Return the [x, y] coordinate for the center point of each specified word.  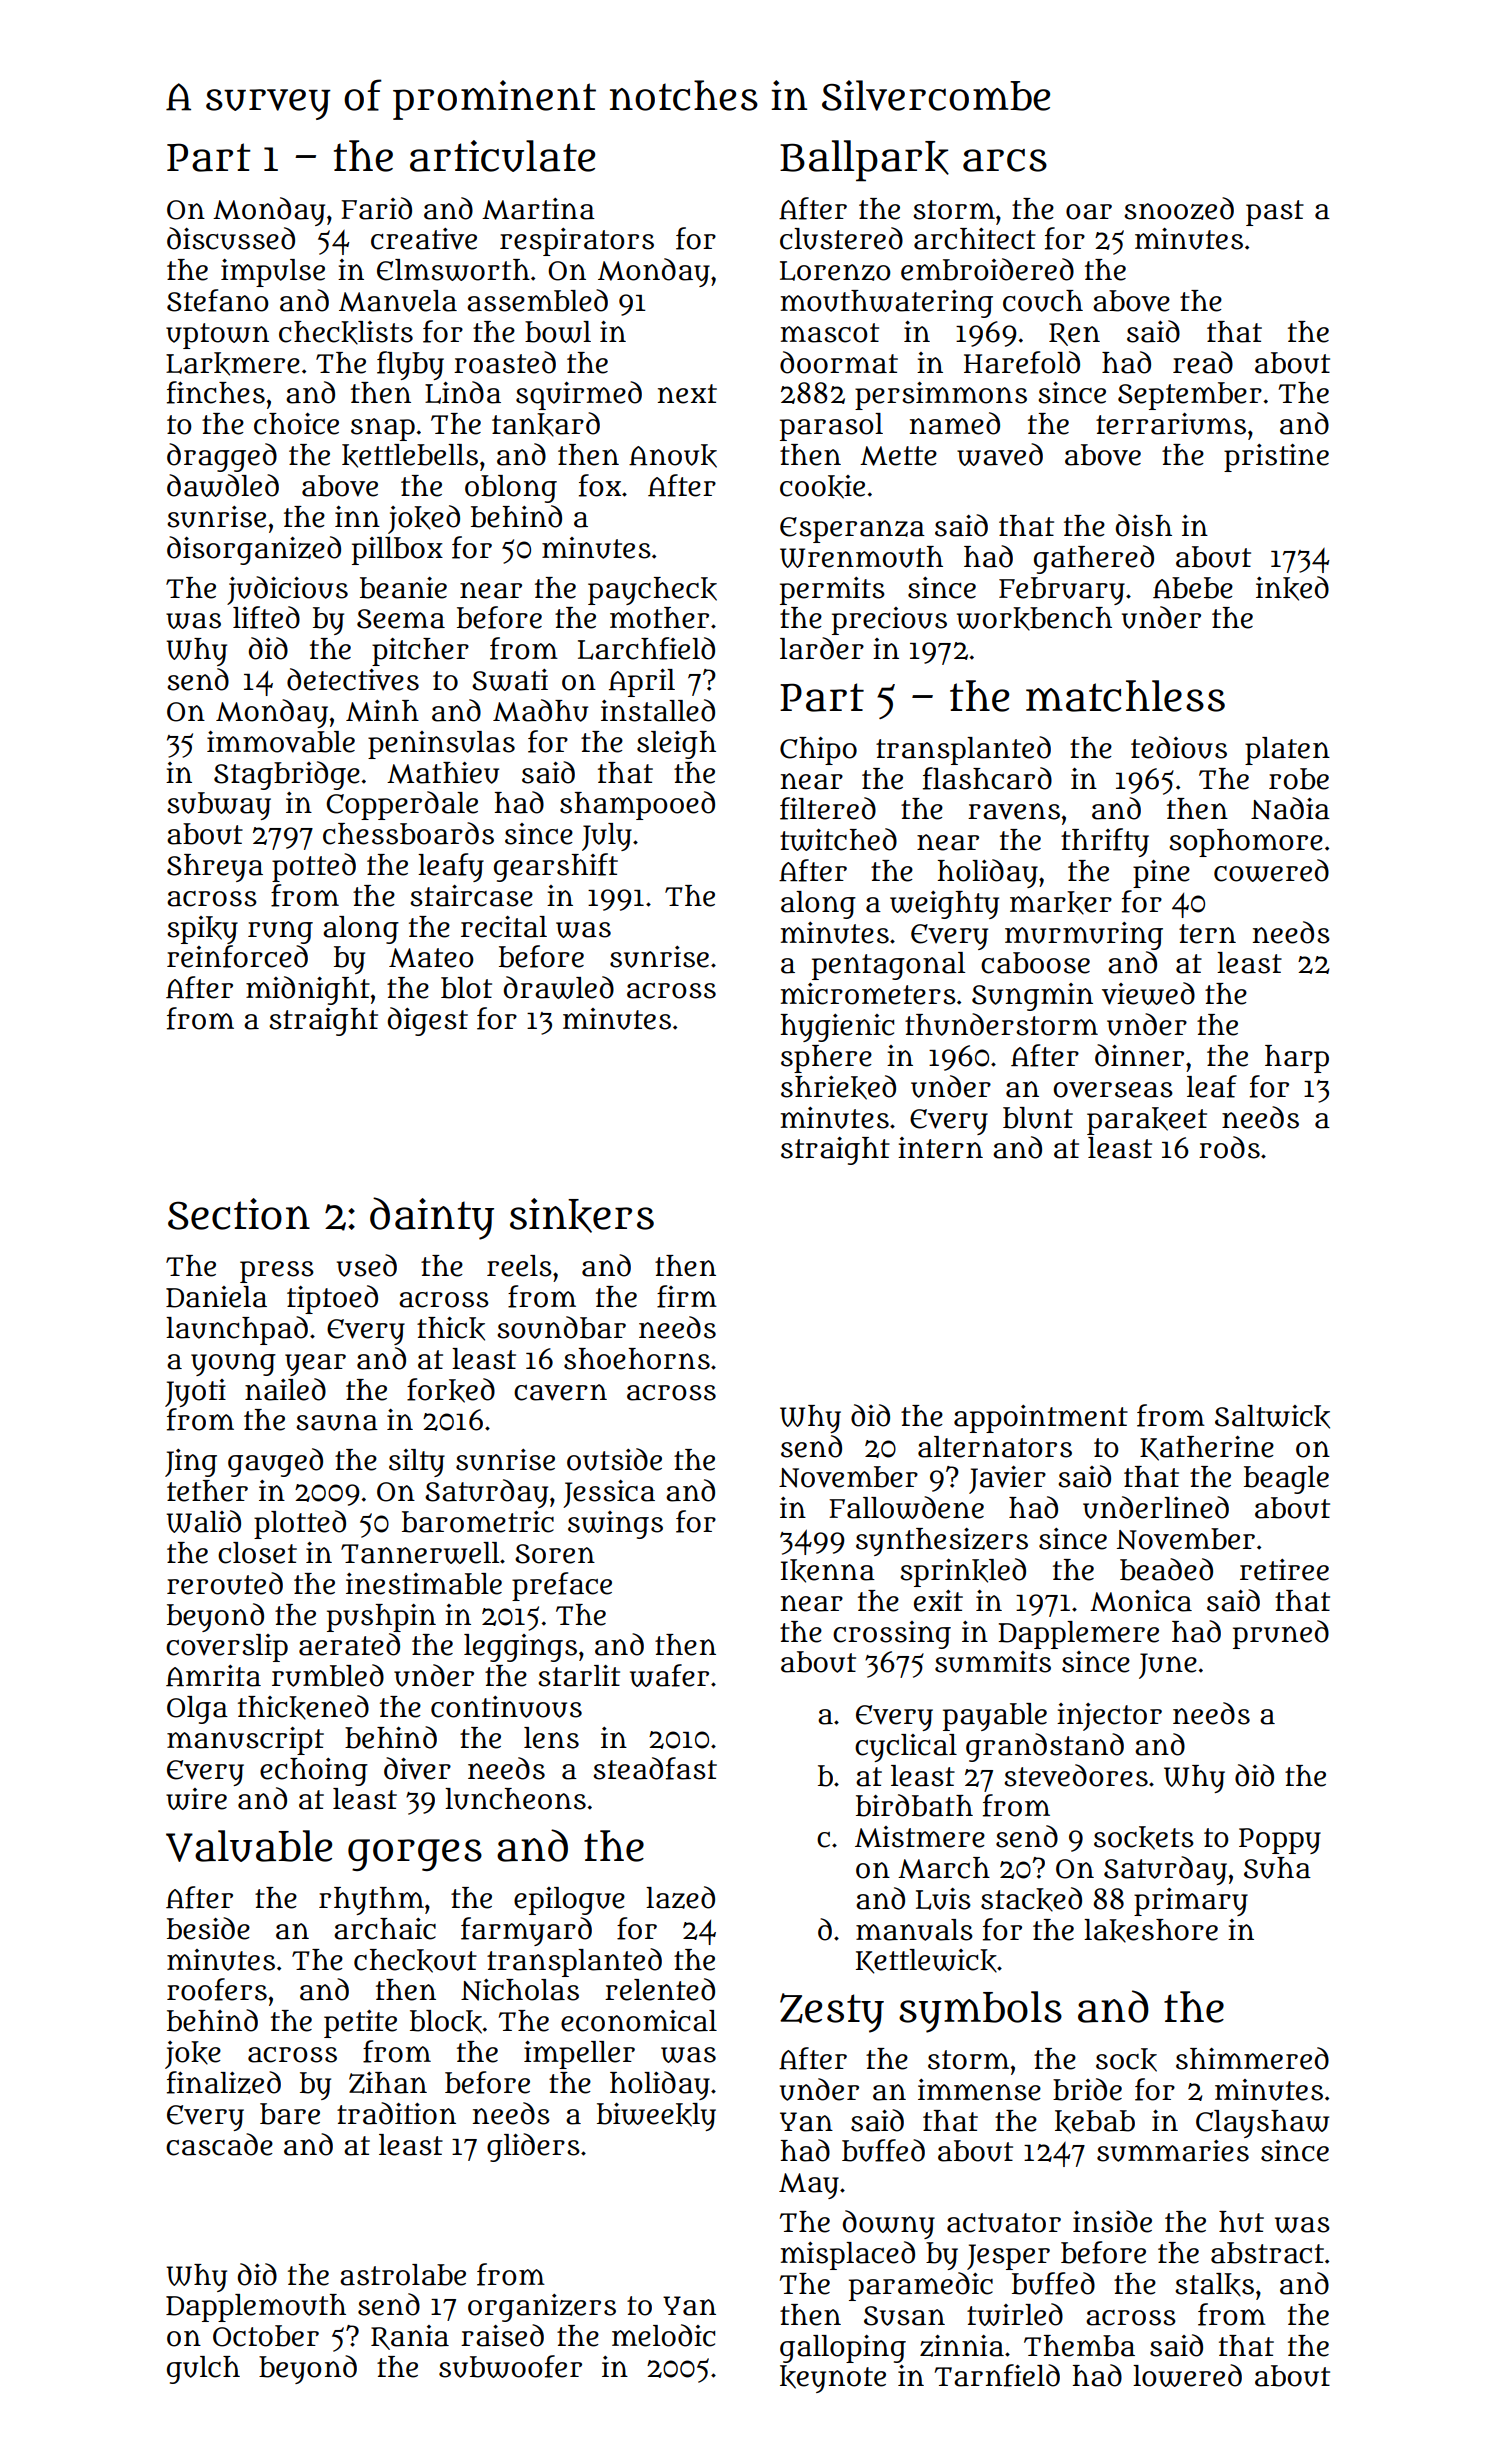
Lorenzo [835, 271]
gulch [203, 2370]
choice [296, 424]
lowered [1187, 2375]
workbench [1034, 619]
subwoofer [510, 2366]
